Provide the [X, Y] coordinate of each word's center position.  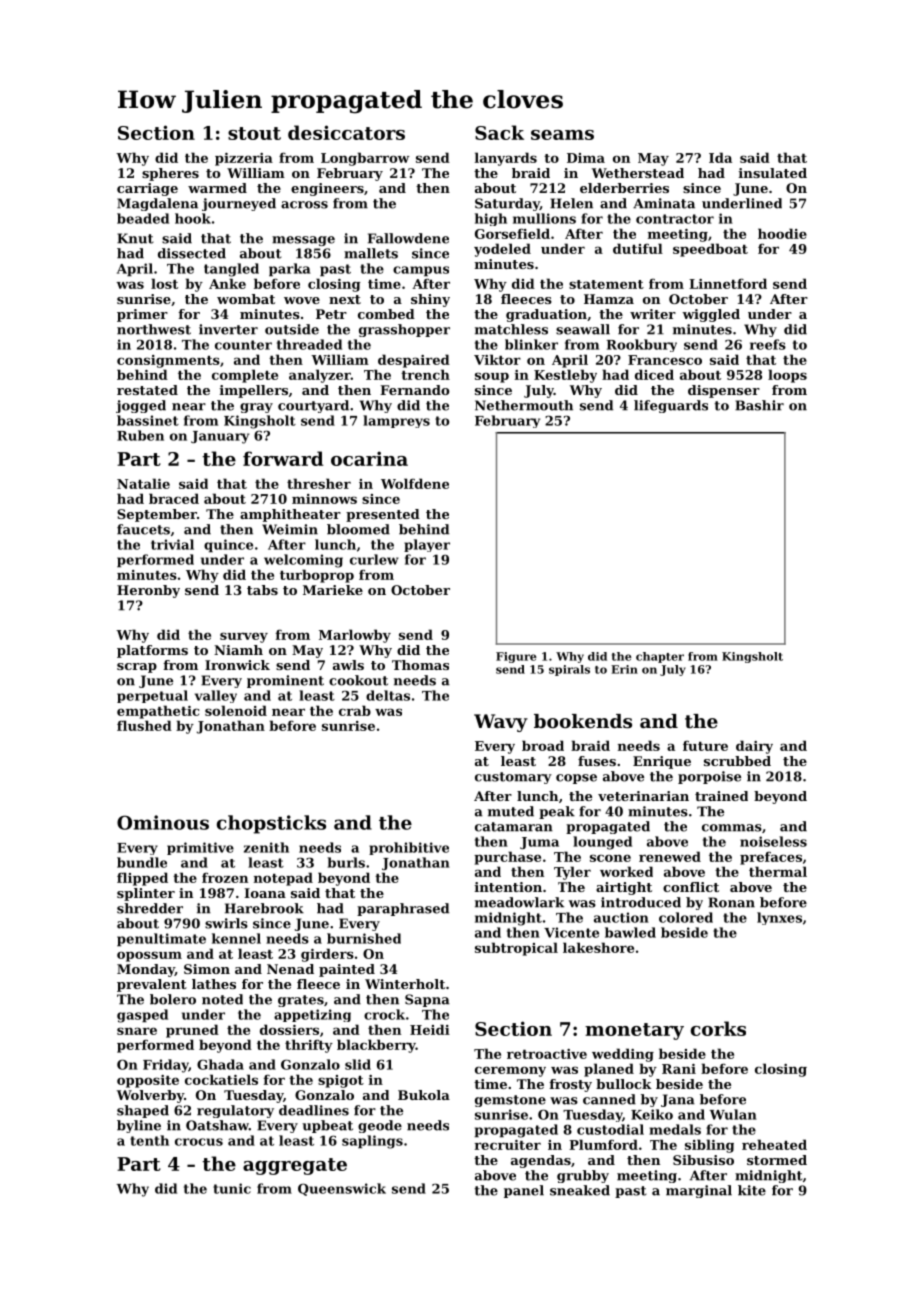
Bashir [759, 405]
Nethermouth [524, 405]
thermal [778, 871]
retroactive [547, 1054]
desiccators [346, 132]
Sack [499, 132]
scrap [137, 668]
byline [139, 1126]
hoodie [782, 233]
